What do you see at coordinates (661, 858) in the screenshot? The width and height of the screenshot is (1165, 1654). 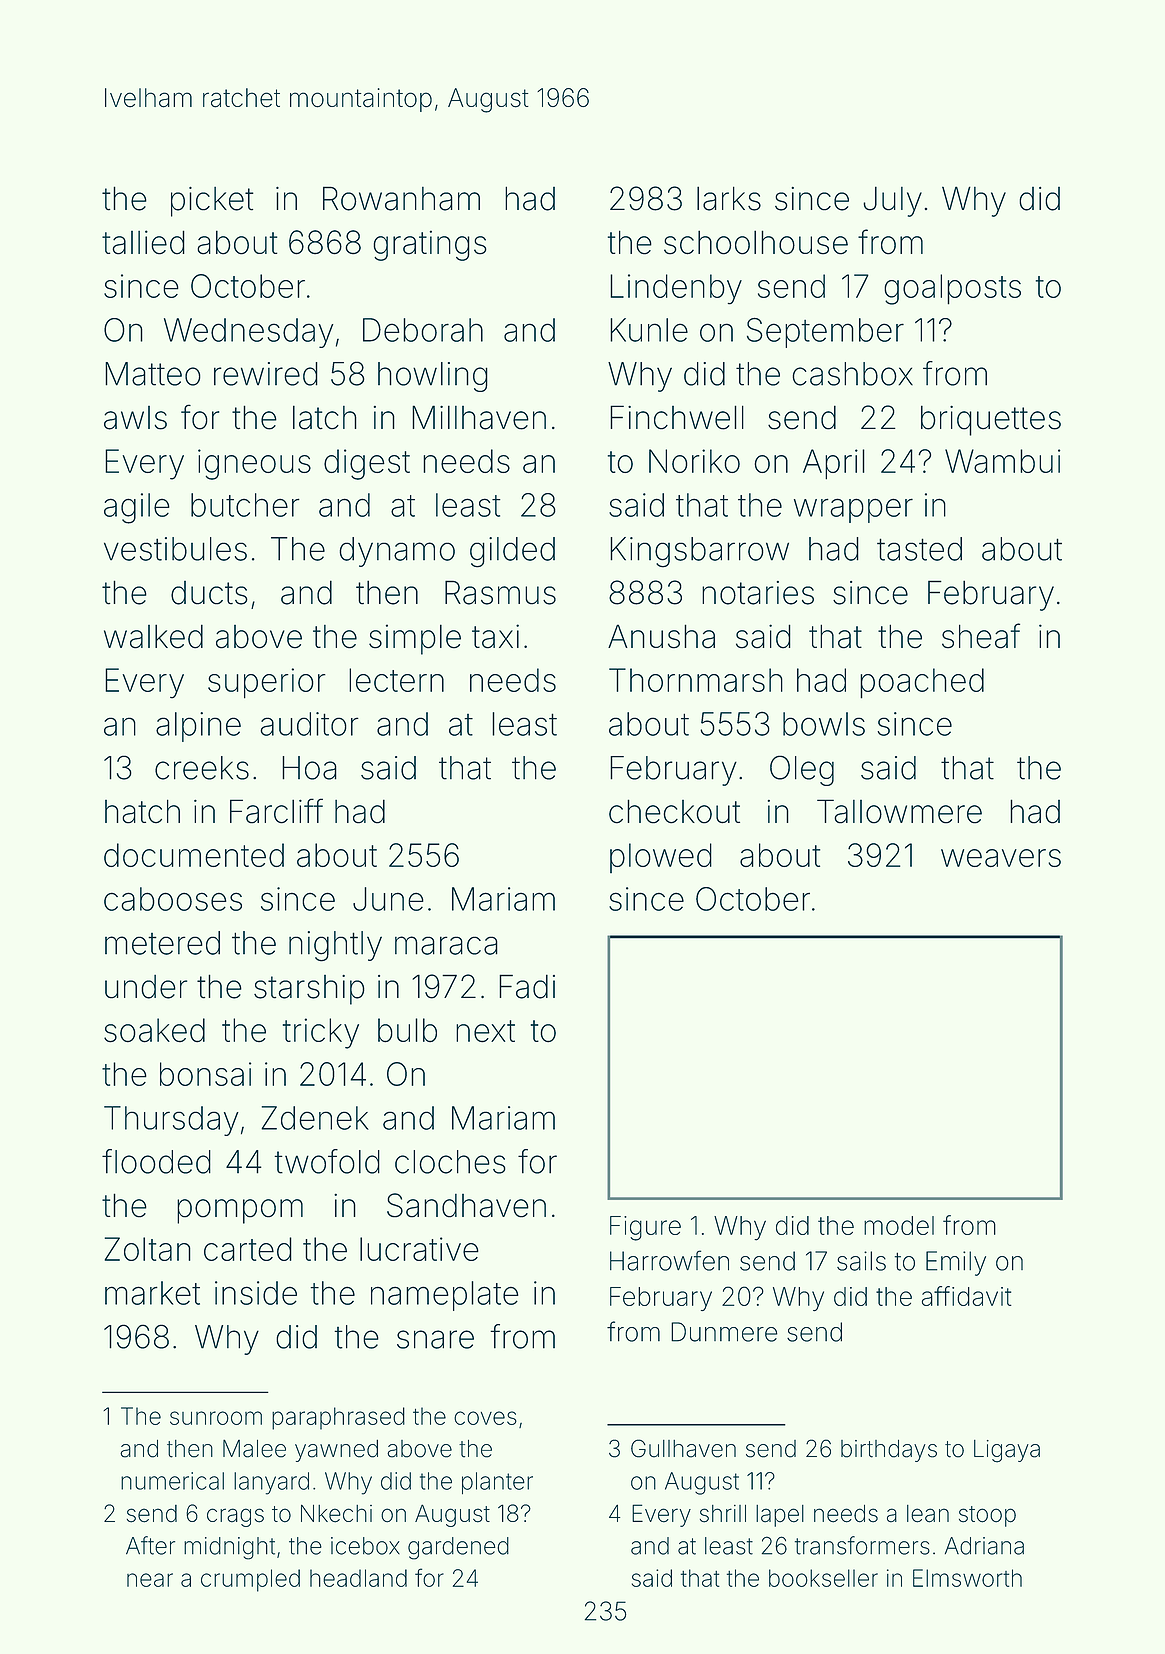 I see `plowed` at bounding box center [661, 858].
